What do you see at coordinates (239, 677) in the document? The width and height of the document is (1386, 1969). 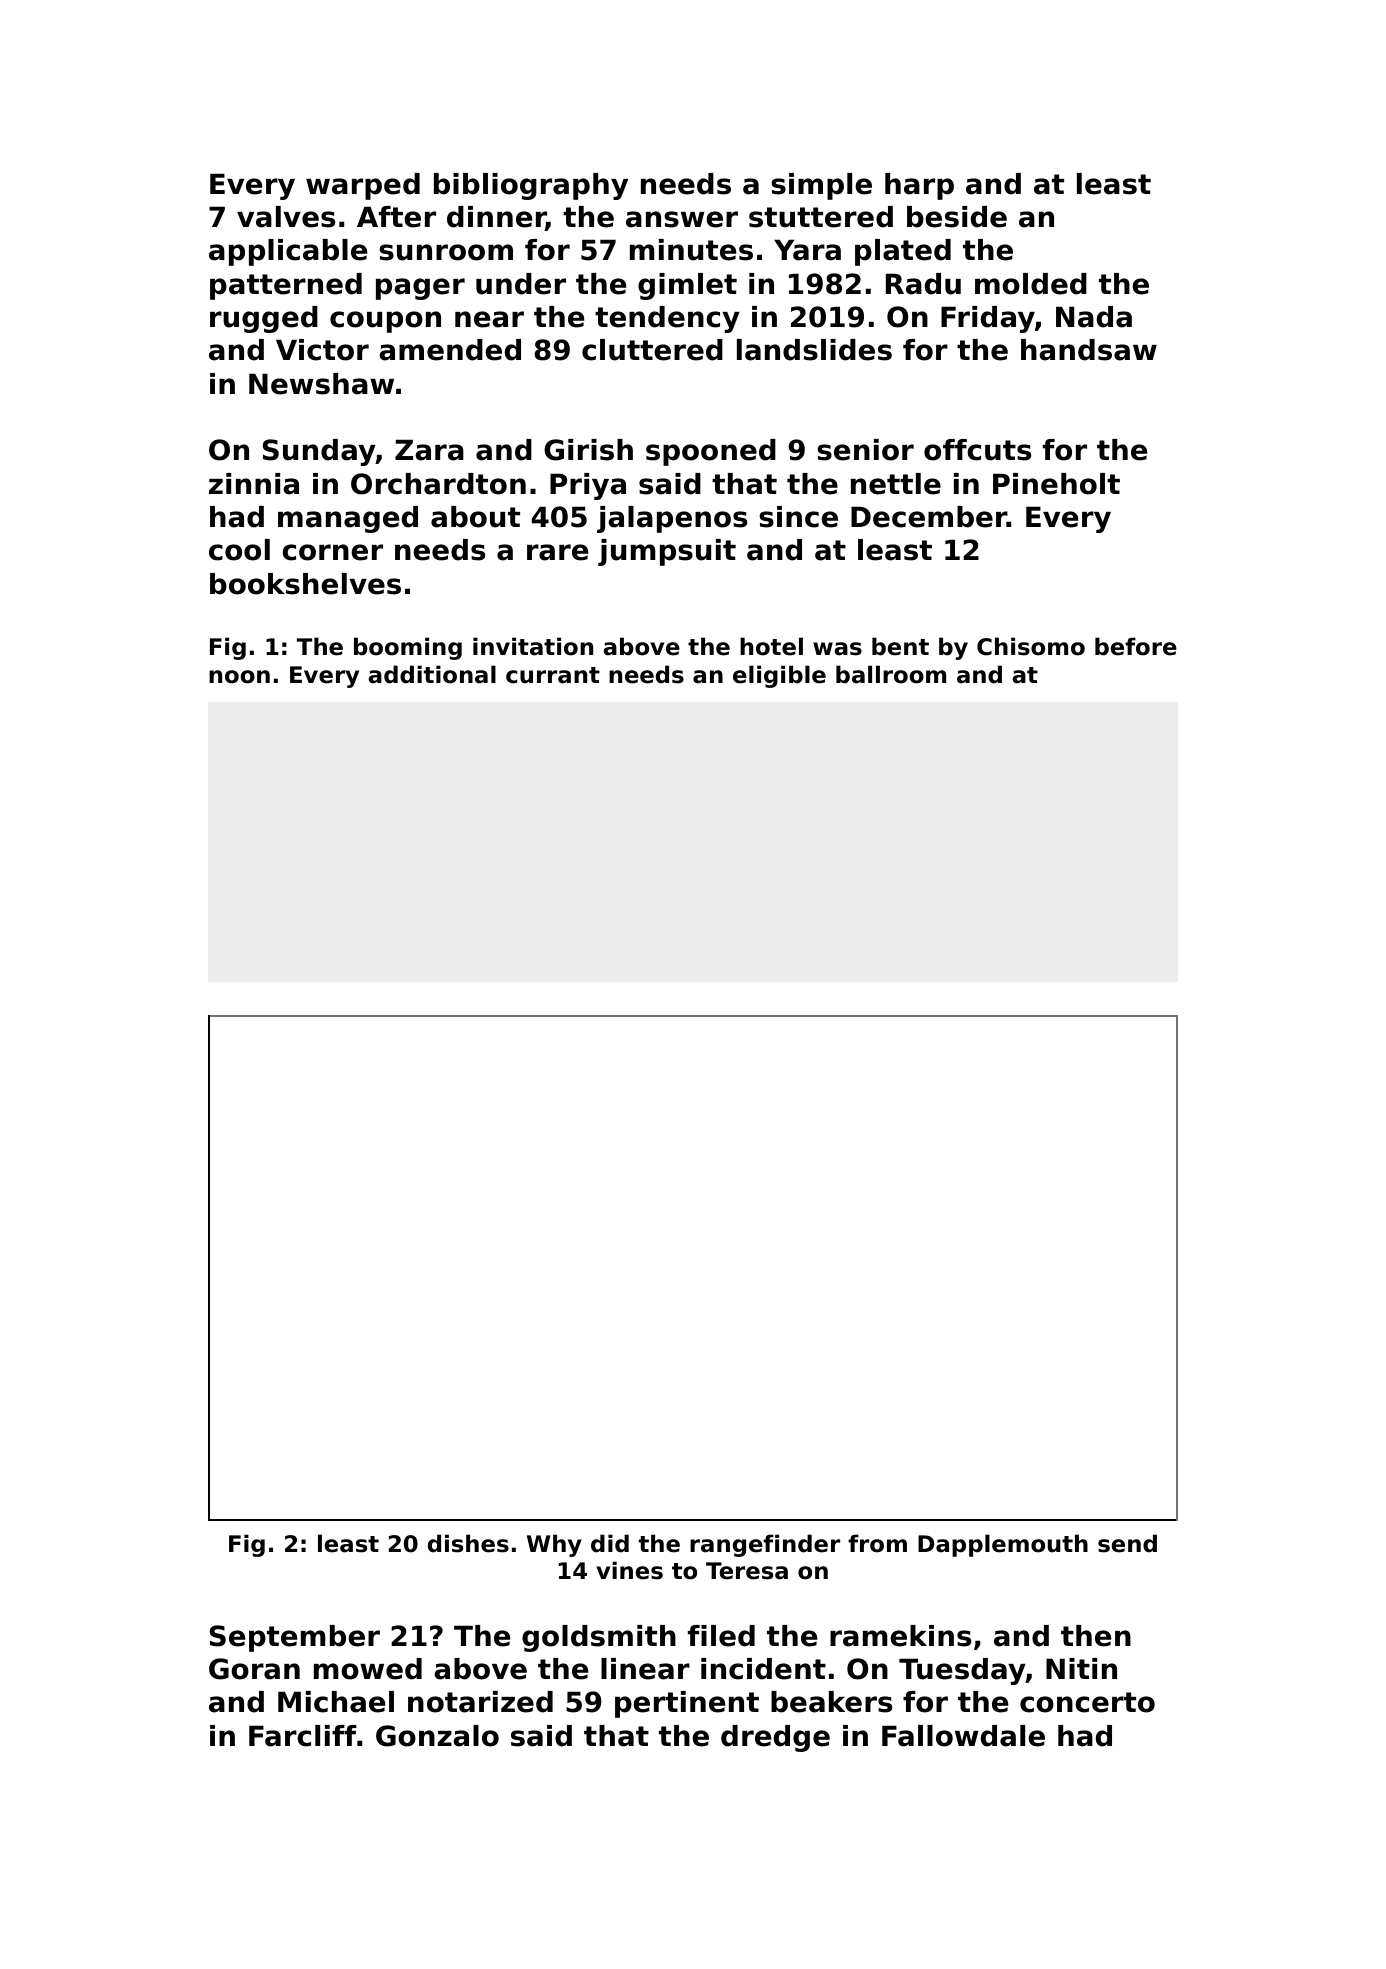 I see `noon` at bounding box center [239, 677].
